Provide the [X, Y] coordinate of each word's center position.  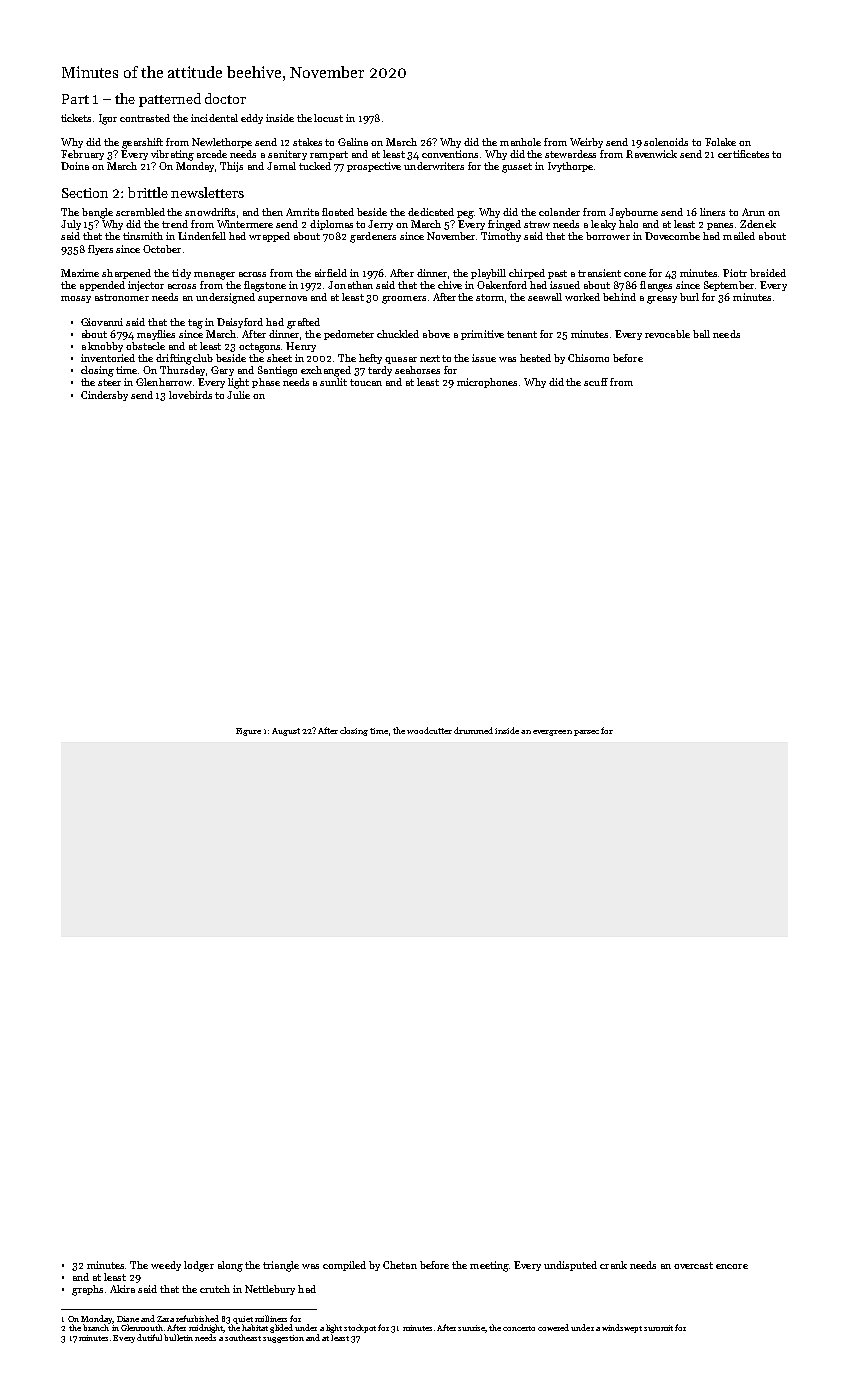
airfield [331, 273]
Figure [248, 732]
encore [732, 1266]
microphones [487, 383]
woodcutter [429, 730]
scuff [596, 382]
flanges [656, 286]
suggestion [283, 1339]
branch [96, 1327]
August [286, 732]
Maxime [80, 273]
